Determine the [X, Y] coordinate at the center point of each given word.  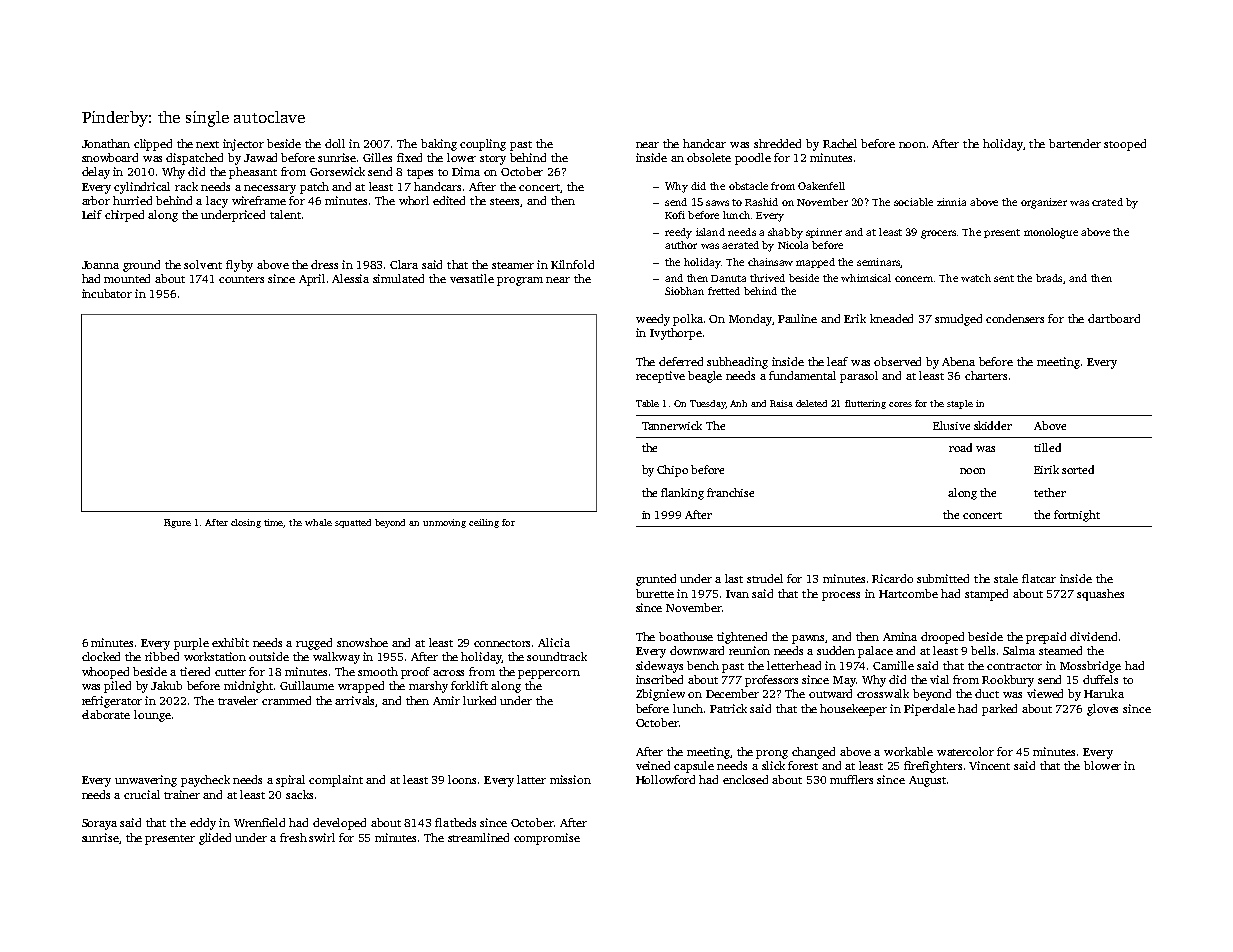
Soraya [99, 824]
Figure [177, 523]
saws [717, 203]
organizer [1044, 203]
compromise [547, 839]
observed [897, 361]
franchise [730, 492]
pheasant [253, 173]
